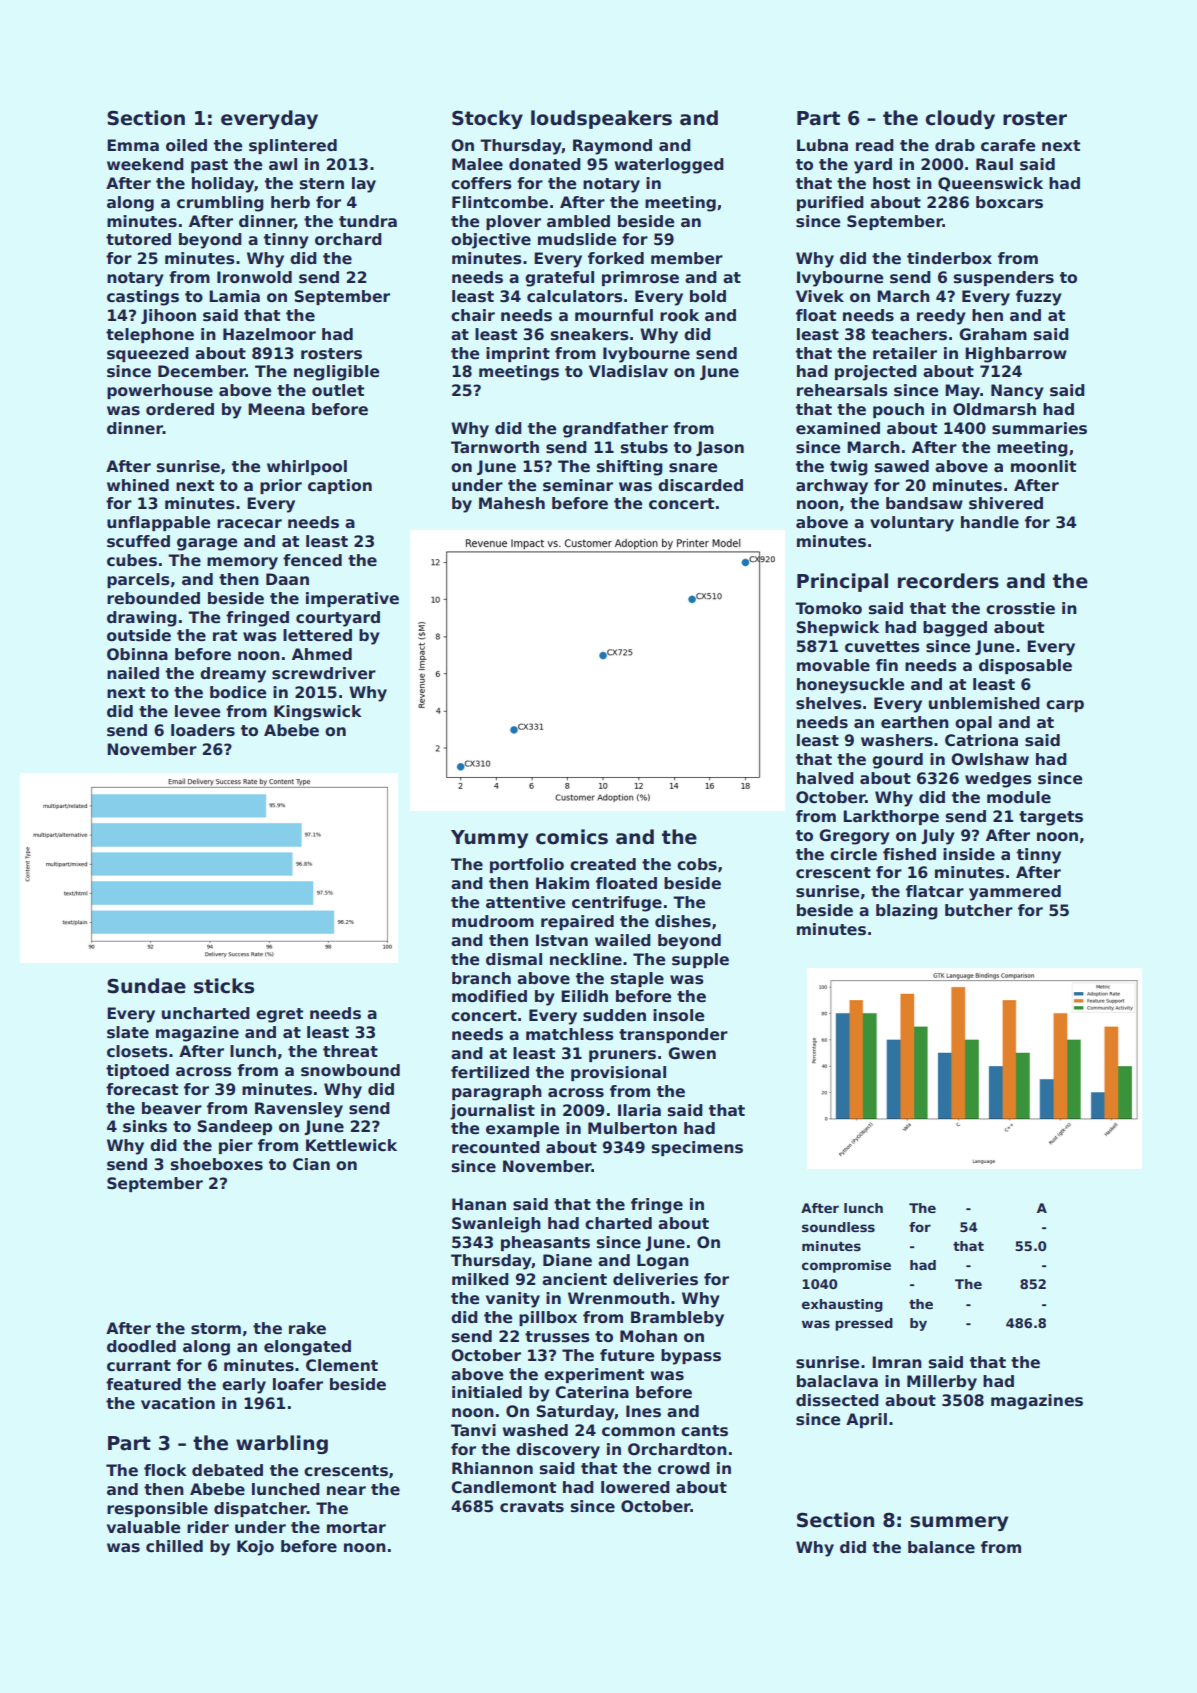 The height and width of the screenshot is (1693, 1197). Describe the element at coordinates (615, 430) in the screenshot. I see `grandfather` at that location.
